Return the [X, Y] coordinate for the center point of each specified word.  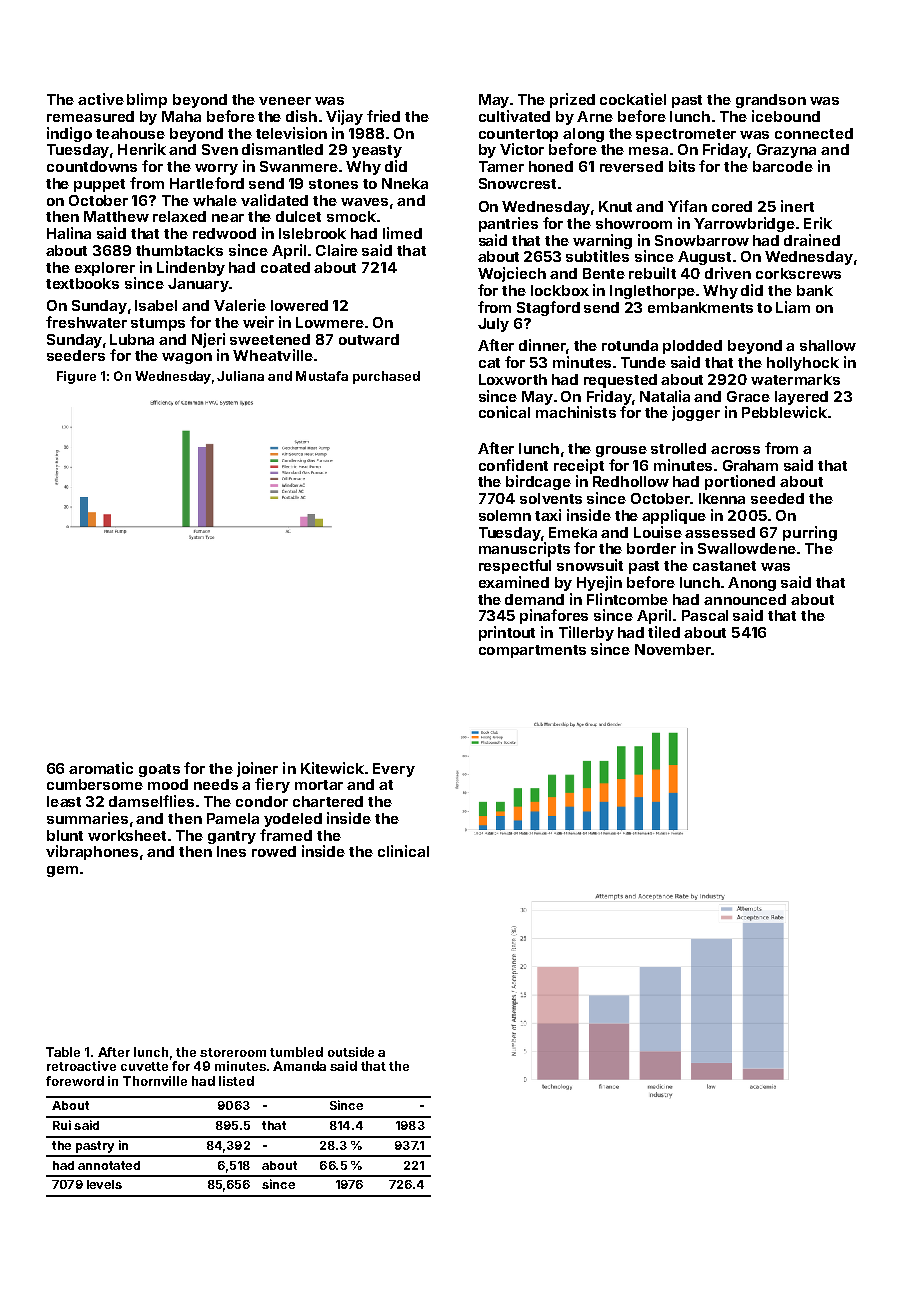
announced [745, 599]
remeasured [90, 116]
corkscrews [798, 273]
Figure [76, 377]
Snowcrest [517, 183]
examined [514, 582]
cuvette [144, 1066]
